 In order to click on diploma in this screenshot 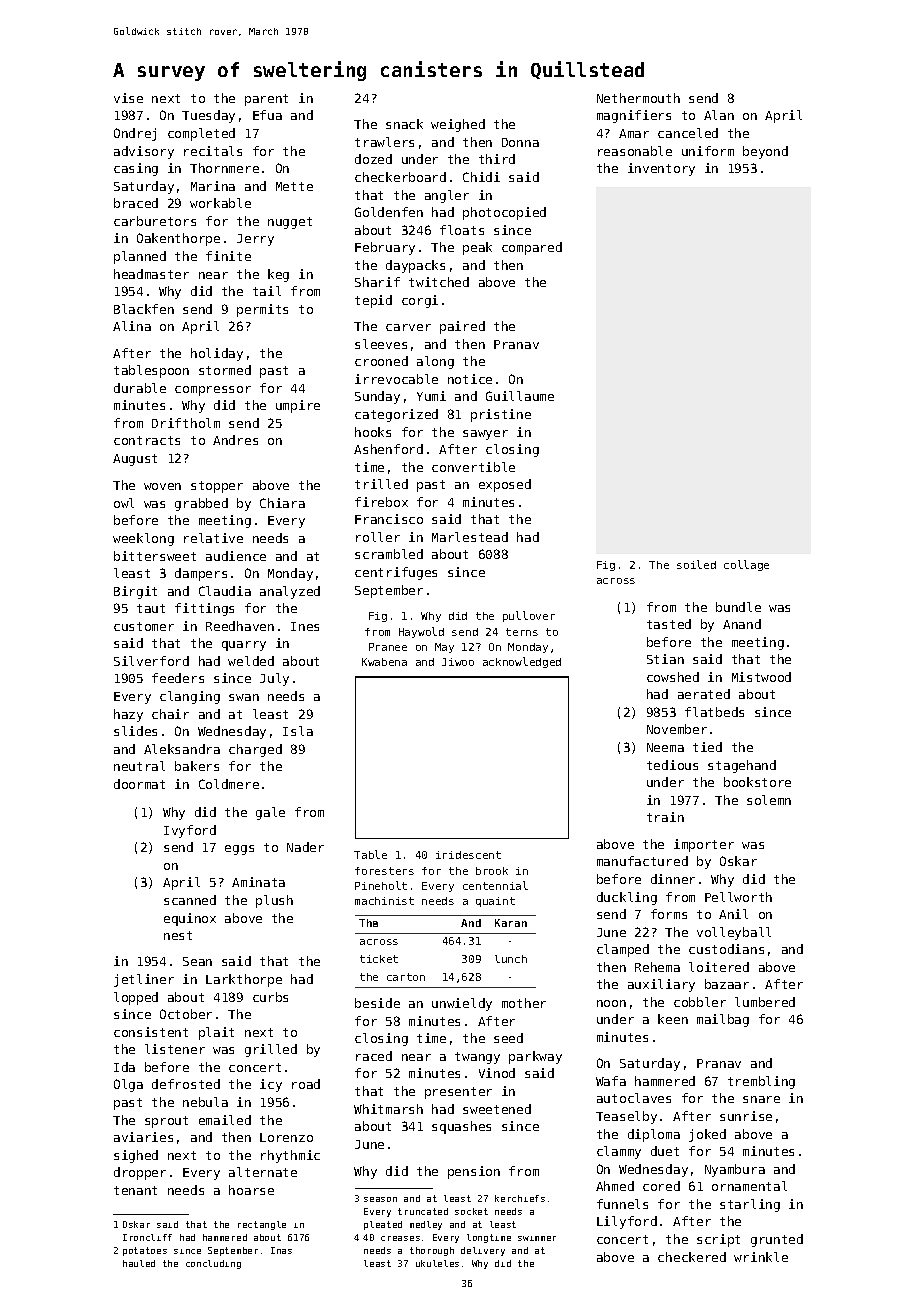, I will do `click(654, 1135)`.
